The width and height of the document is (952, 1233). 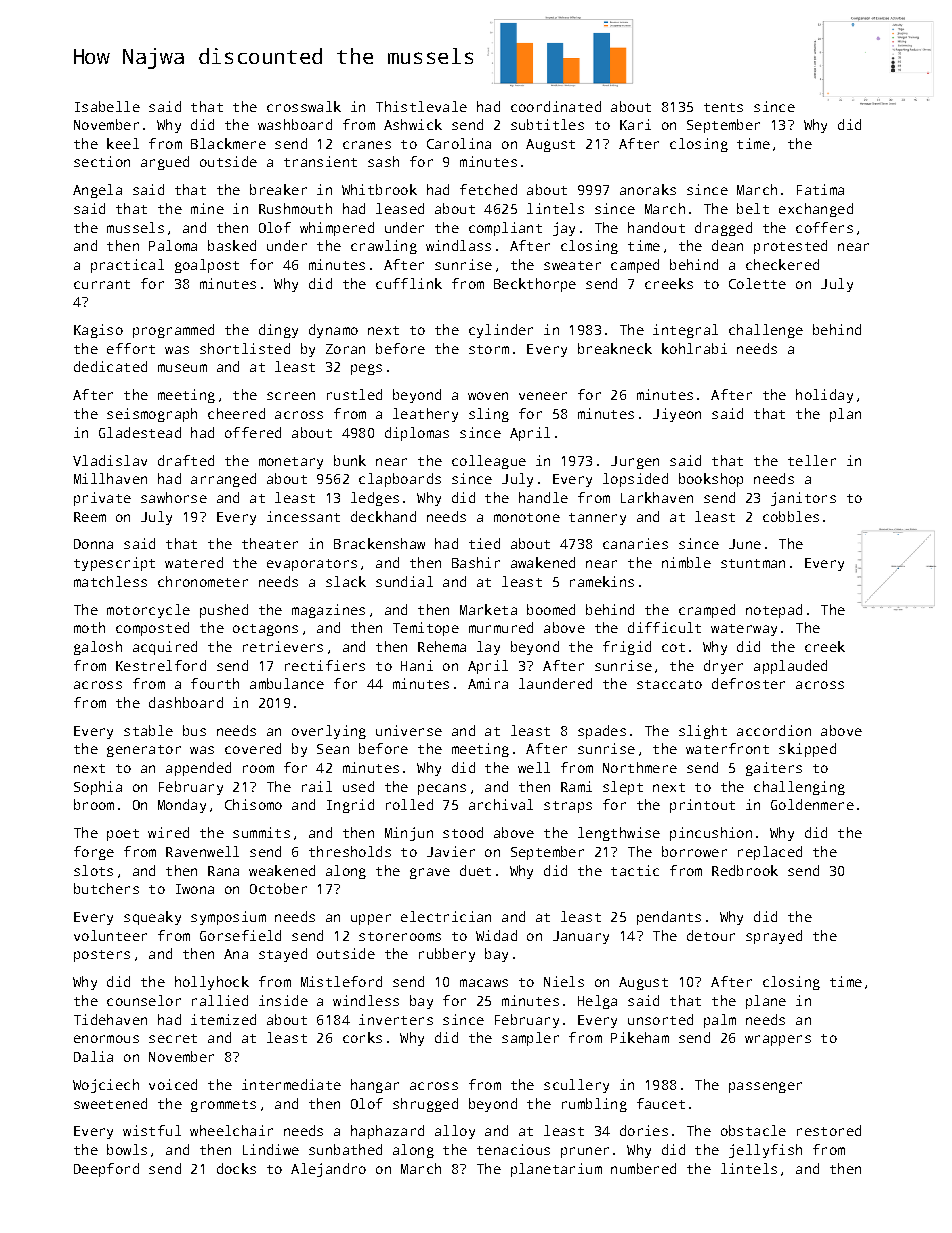 I want to click on tents, so click(x=723, y=107).
